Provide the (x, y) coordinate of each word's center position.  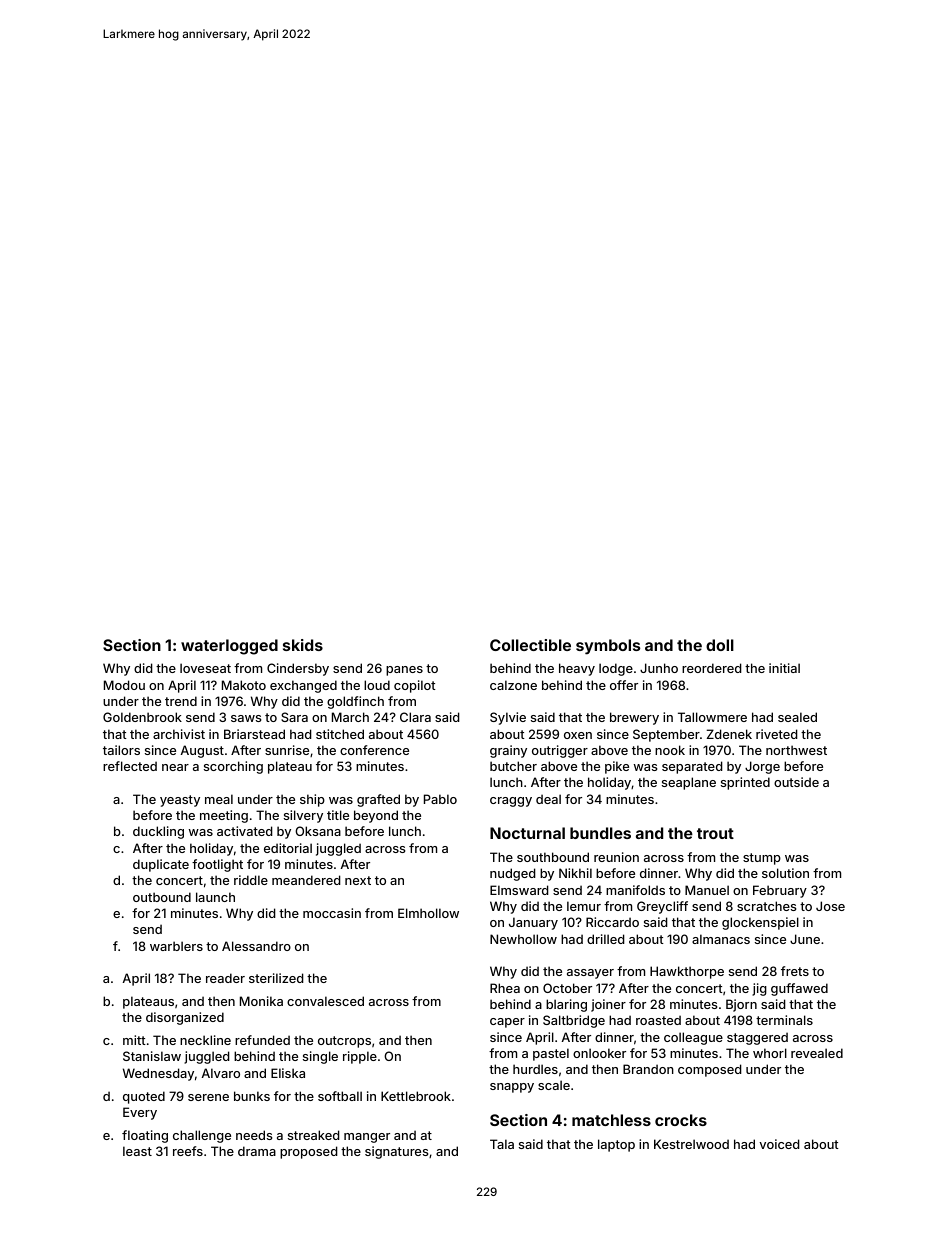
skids (303, 645)
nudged (513, 874)
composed (710, 1070)
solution (785, 873)
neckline (205, 1040)
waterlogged (229, 647)
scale (554, 1085)
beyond (376, 816)
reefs (188, 1151)
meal (219, 799)
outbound (162, 897)
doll (720, 645)
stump (762, 859)
